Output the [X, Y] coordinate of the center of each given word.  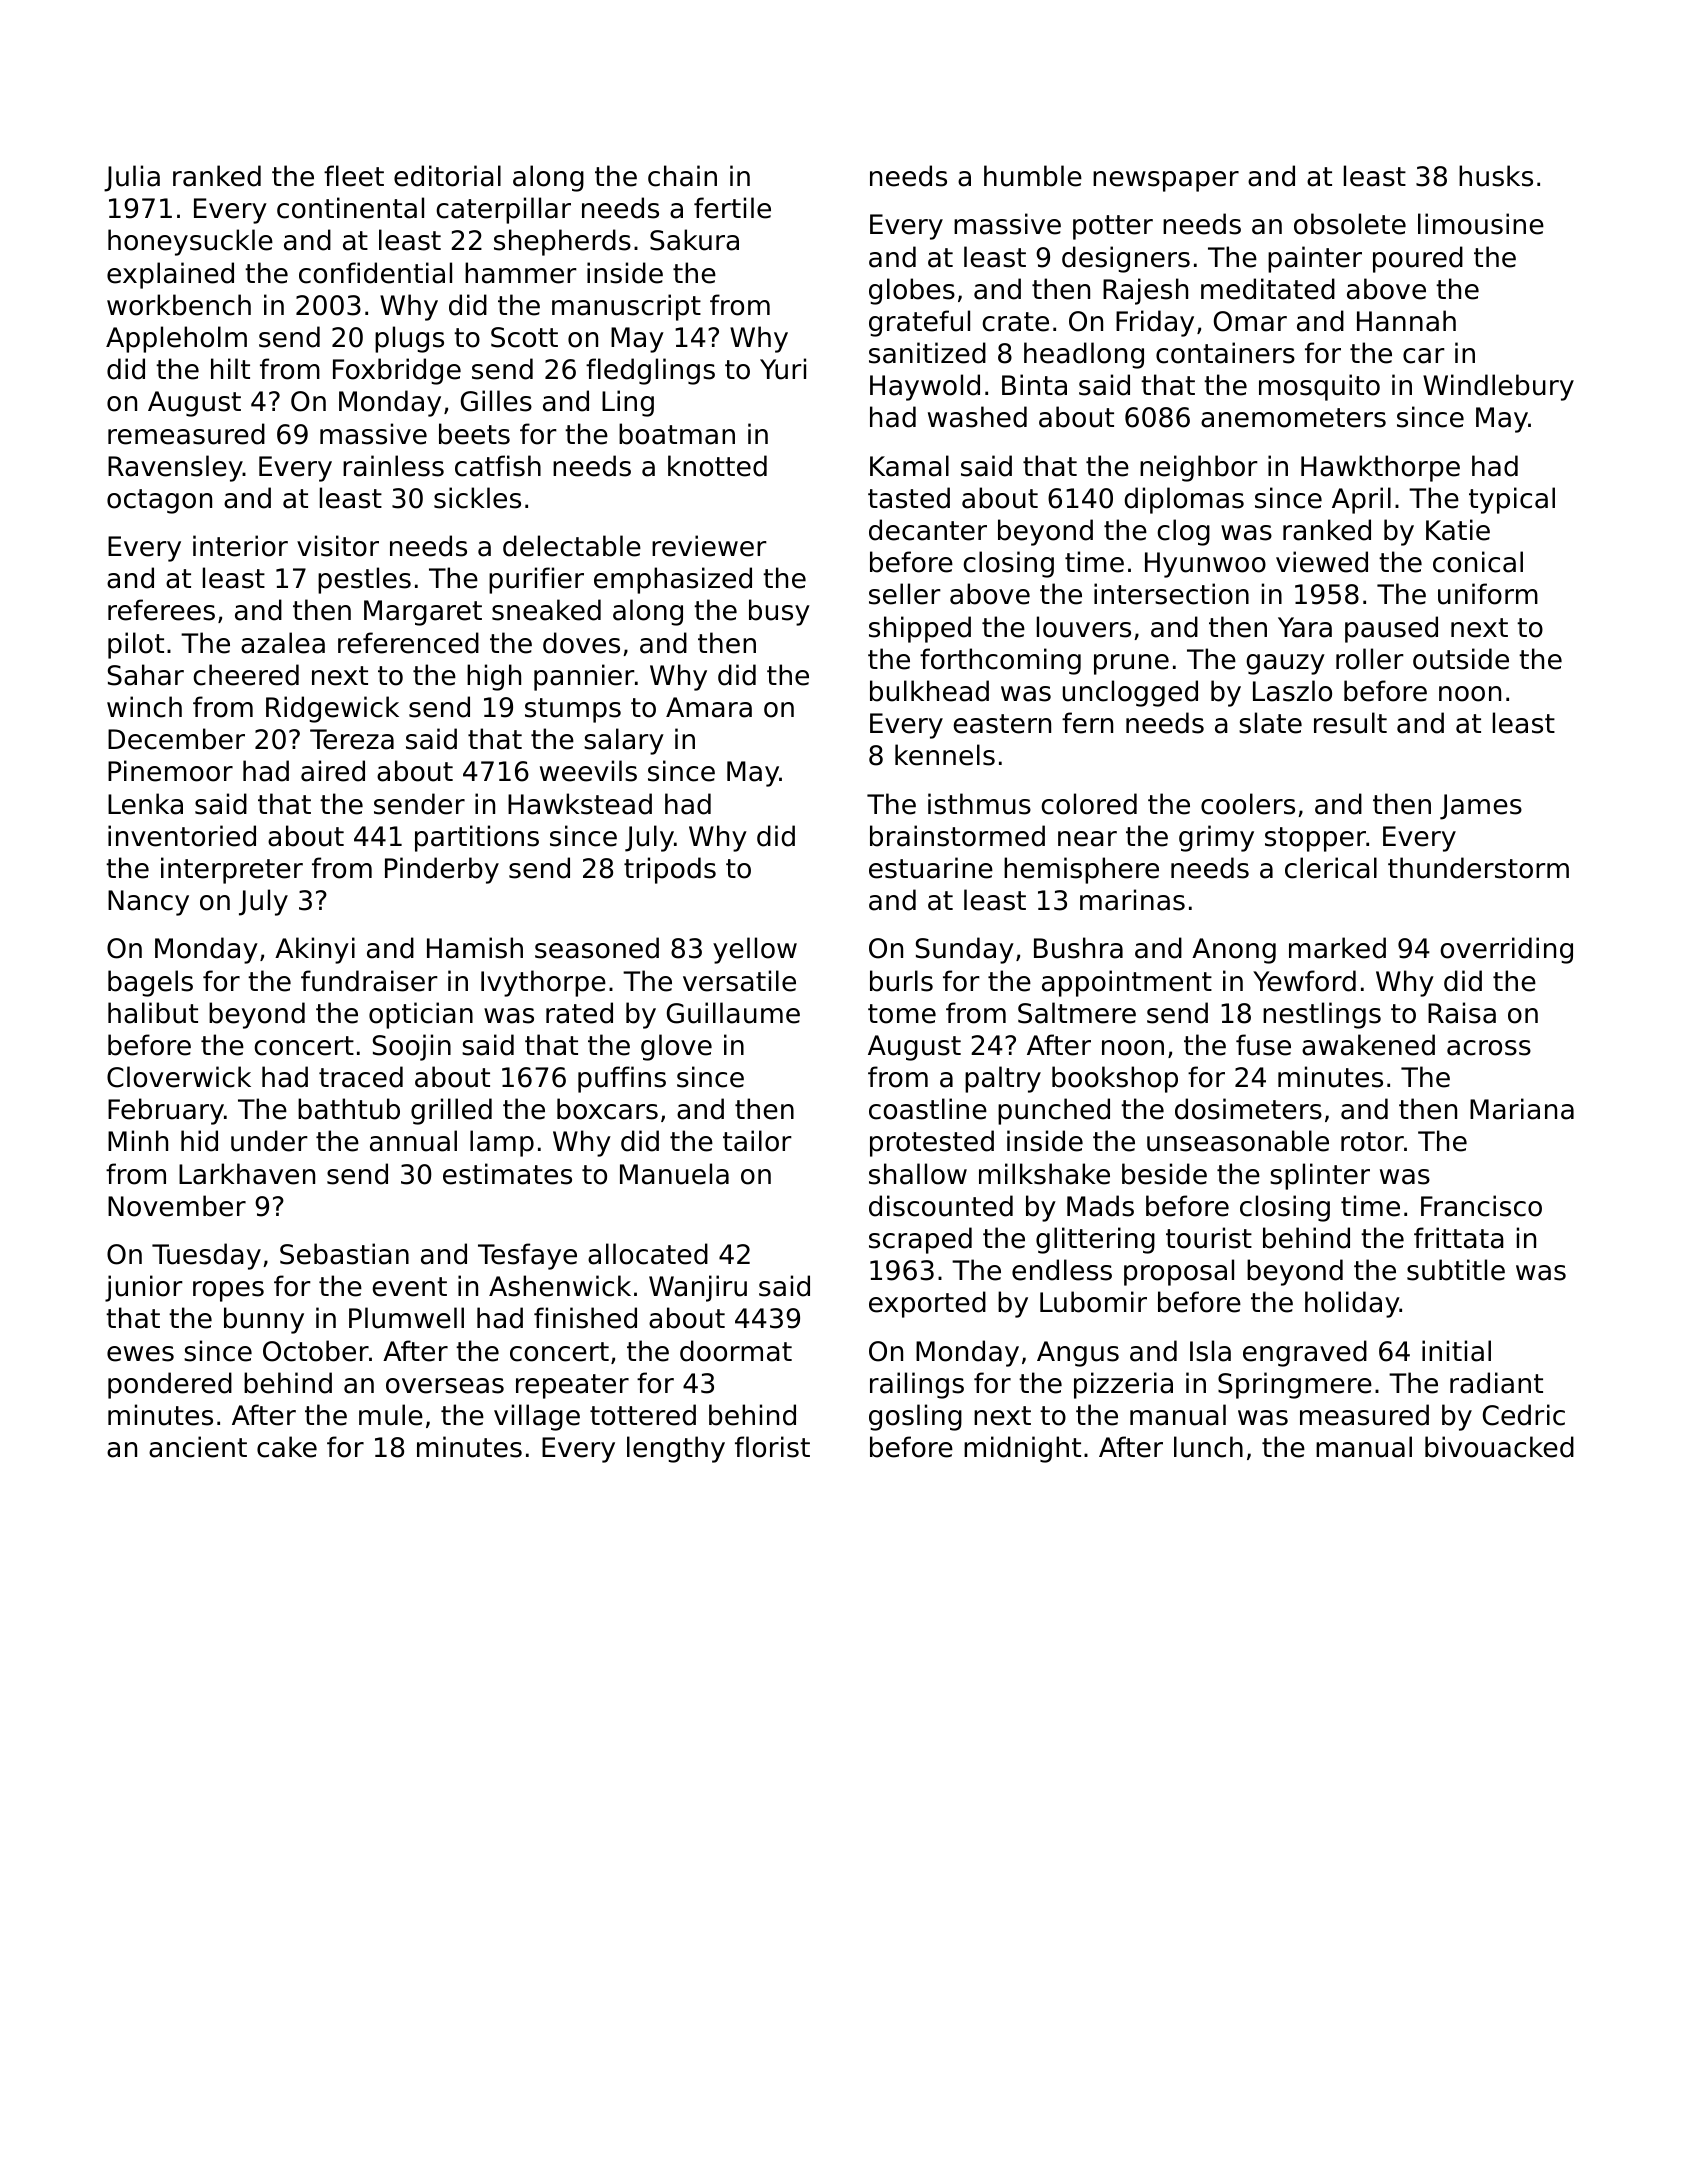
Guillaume [733, 1013]
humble [1033, 176]
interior [240, 546]
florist [772, 1447]
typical [1512, 500]
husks [1496, 176]
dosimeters [1248, 1109]
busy [779, 612]
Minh [138, 1140]
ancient [198, 1447]
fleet [354, 176]
